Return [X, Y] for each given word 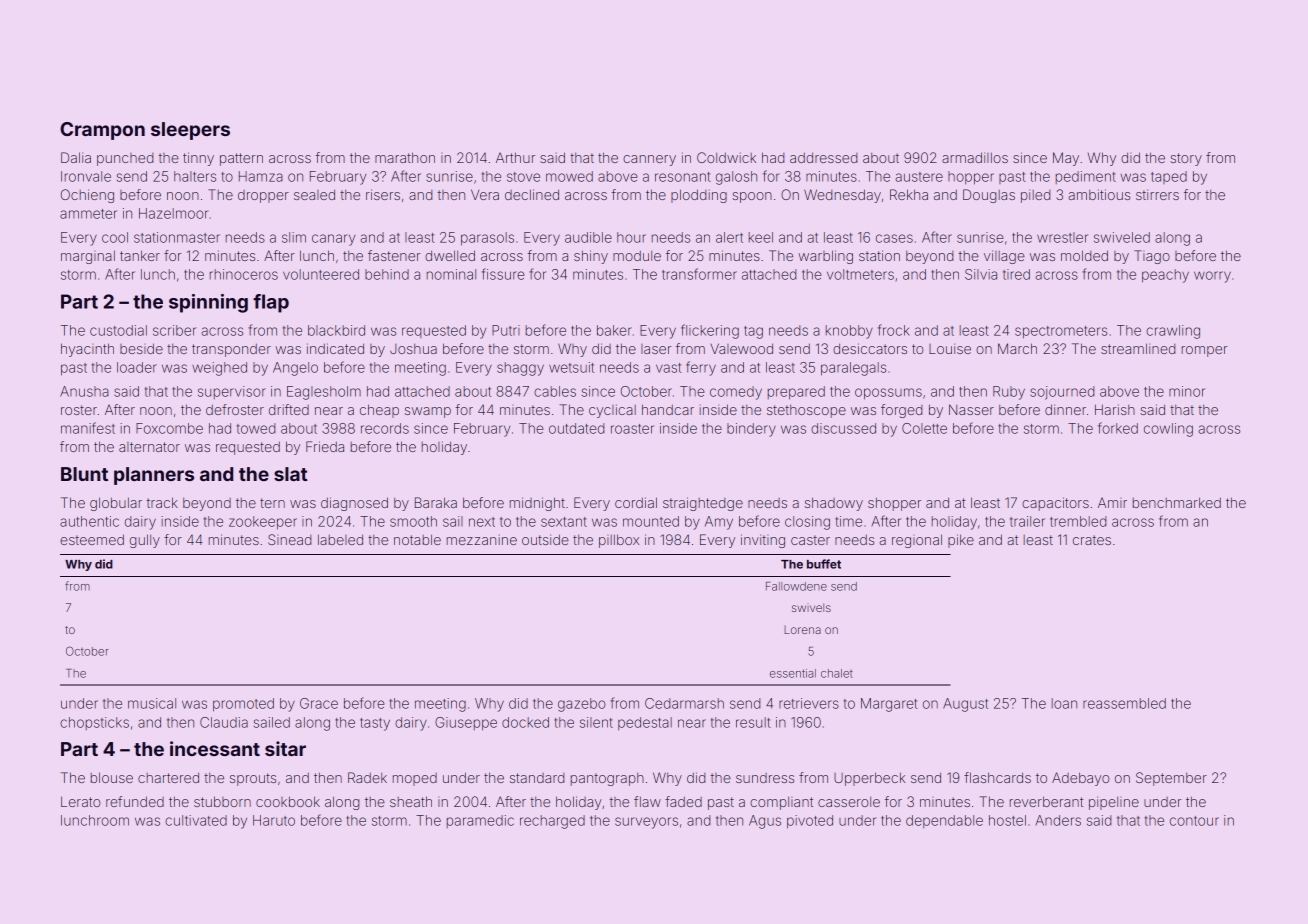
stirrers [1157, 194]
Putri [506, 330]
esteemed [92, 539]
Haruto [274, 820]
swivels [811, 607]
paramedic [480, 821]
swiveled [1122, 237]
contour [1194, 821]
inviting [763, 541]
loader [137, 367]
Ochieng [87, 196]
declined [532, 194]
